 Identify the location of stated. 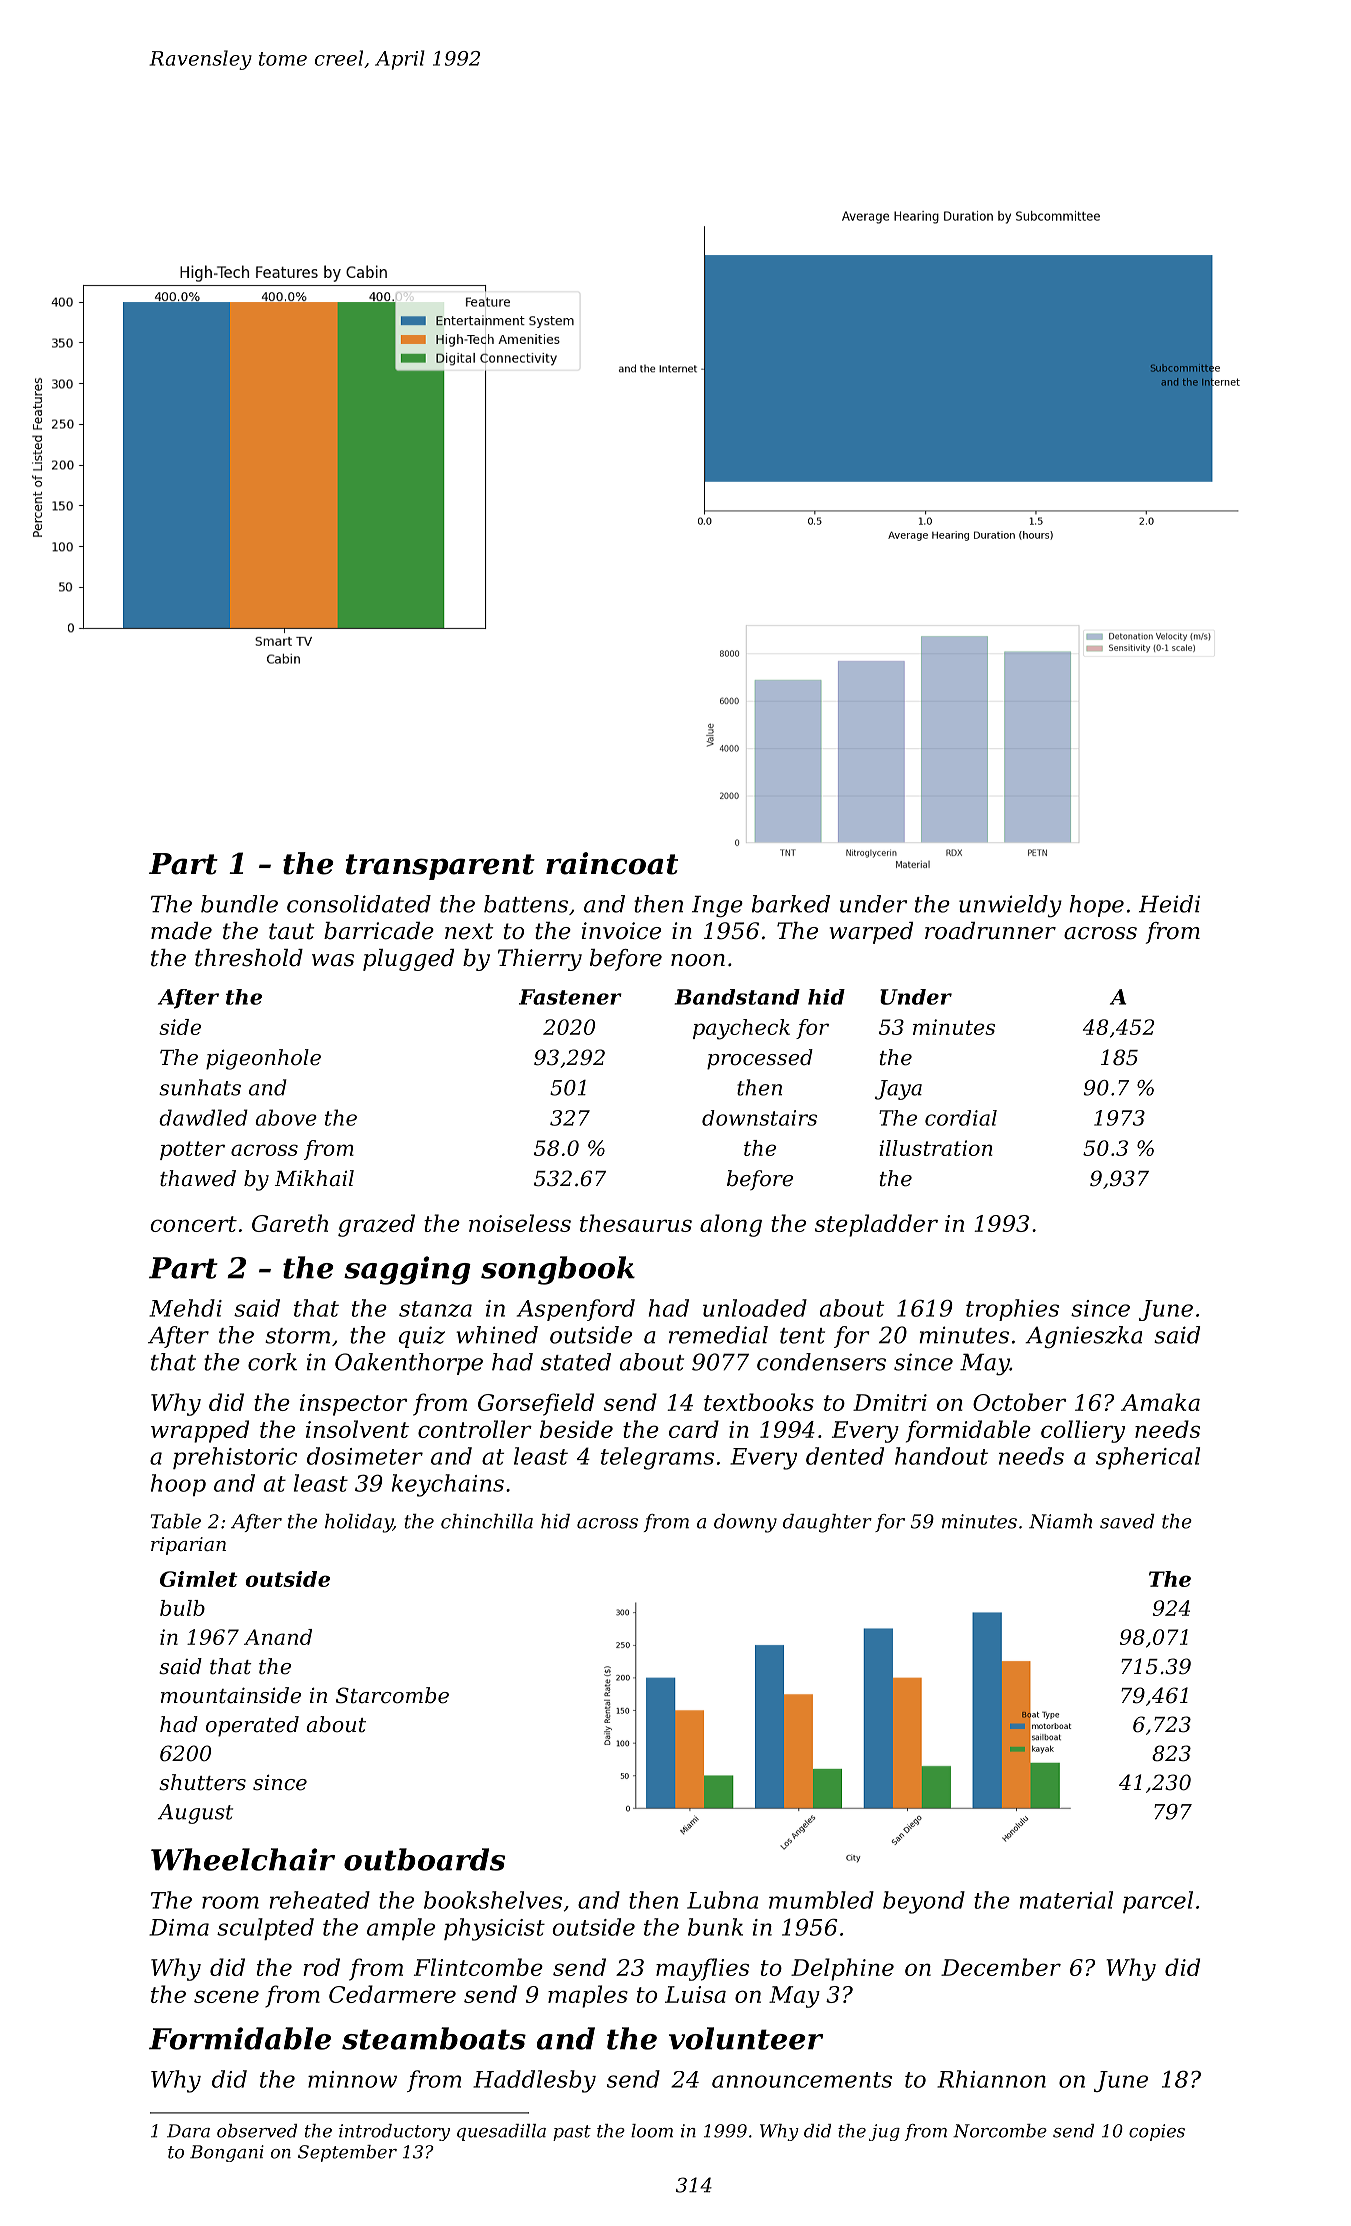
(576, 1362).
